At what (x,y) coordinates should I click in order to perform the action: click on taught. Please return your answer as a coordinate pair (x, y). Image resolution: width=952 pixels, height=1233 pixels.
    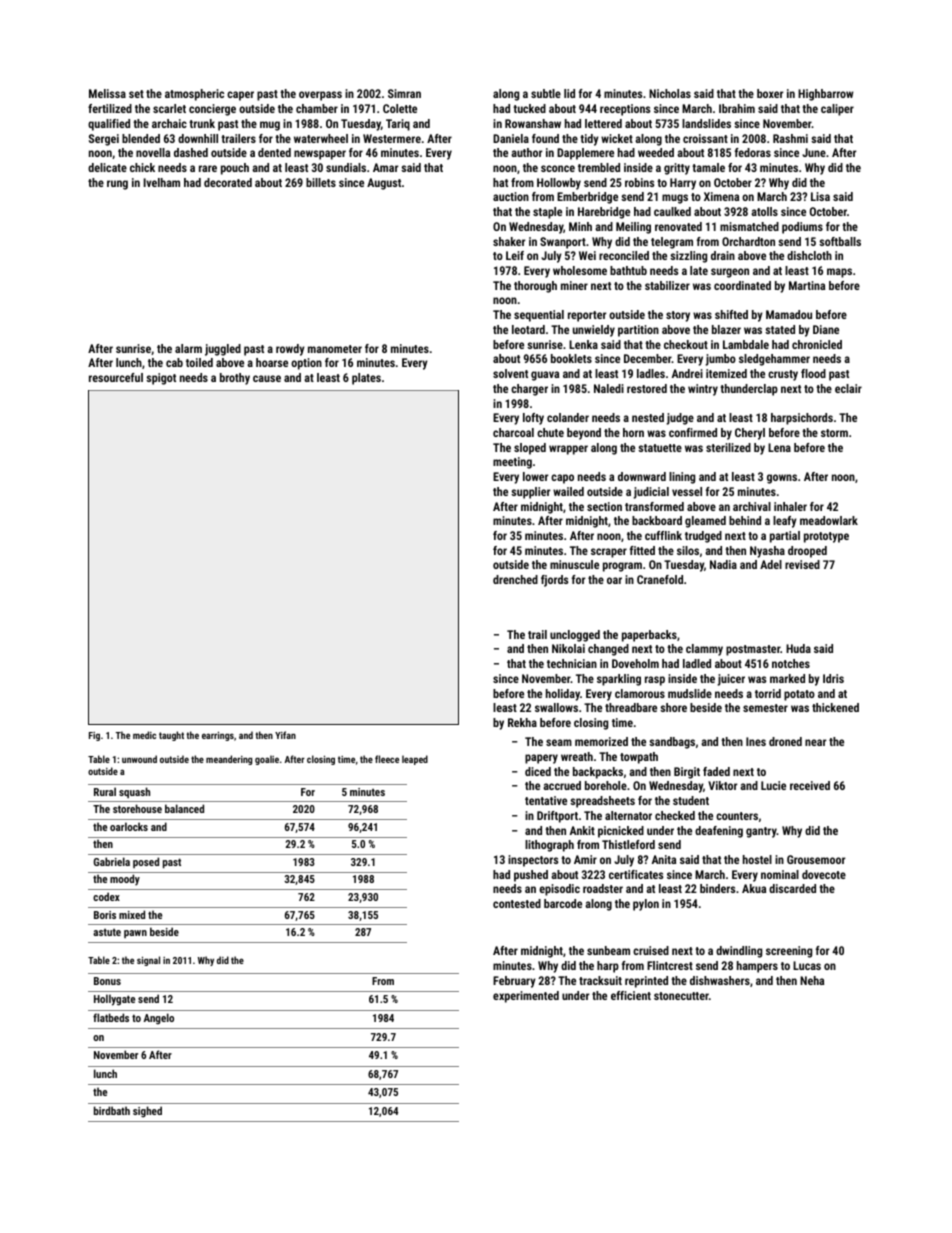
    Looking at the image, I should click on (171, 736).
